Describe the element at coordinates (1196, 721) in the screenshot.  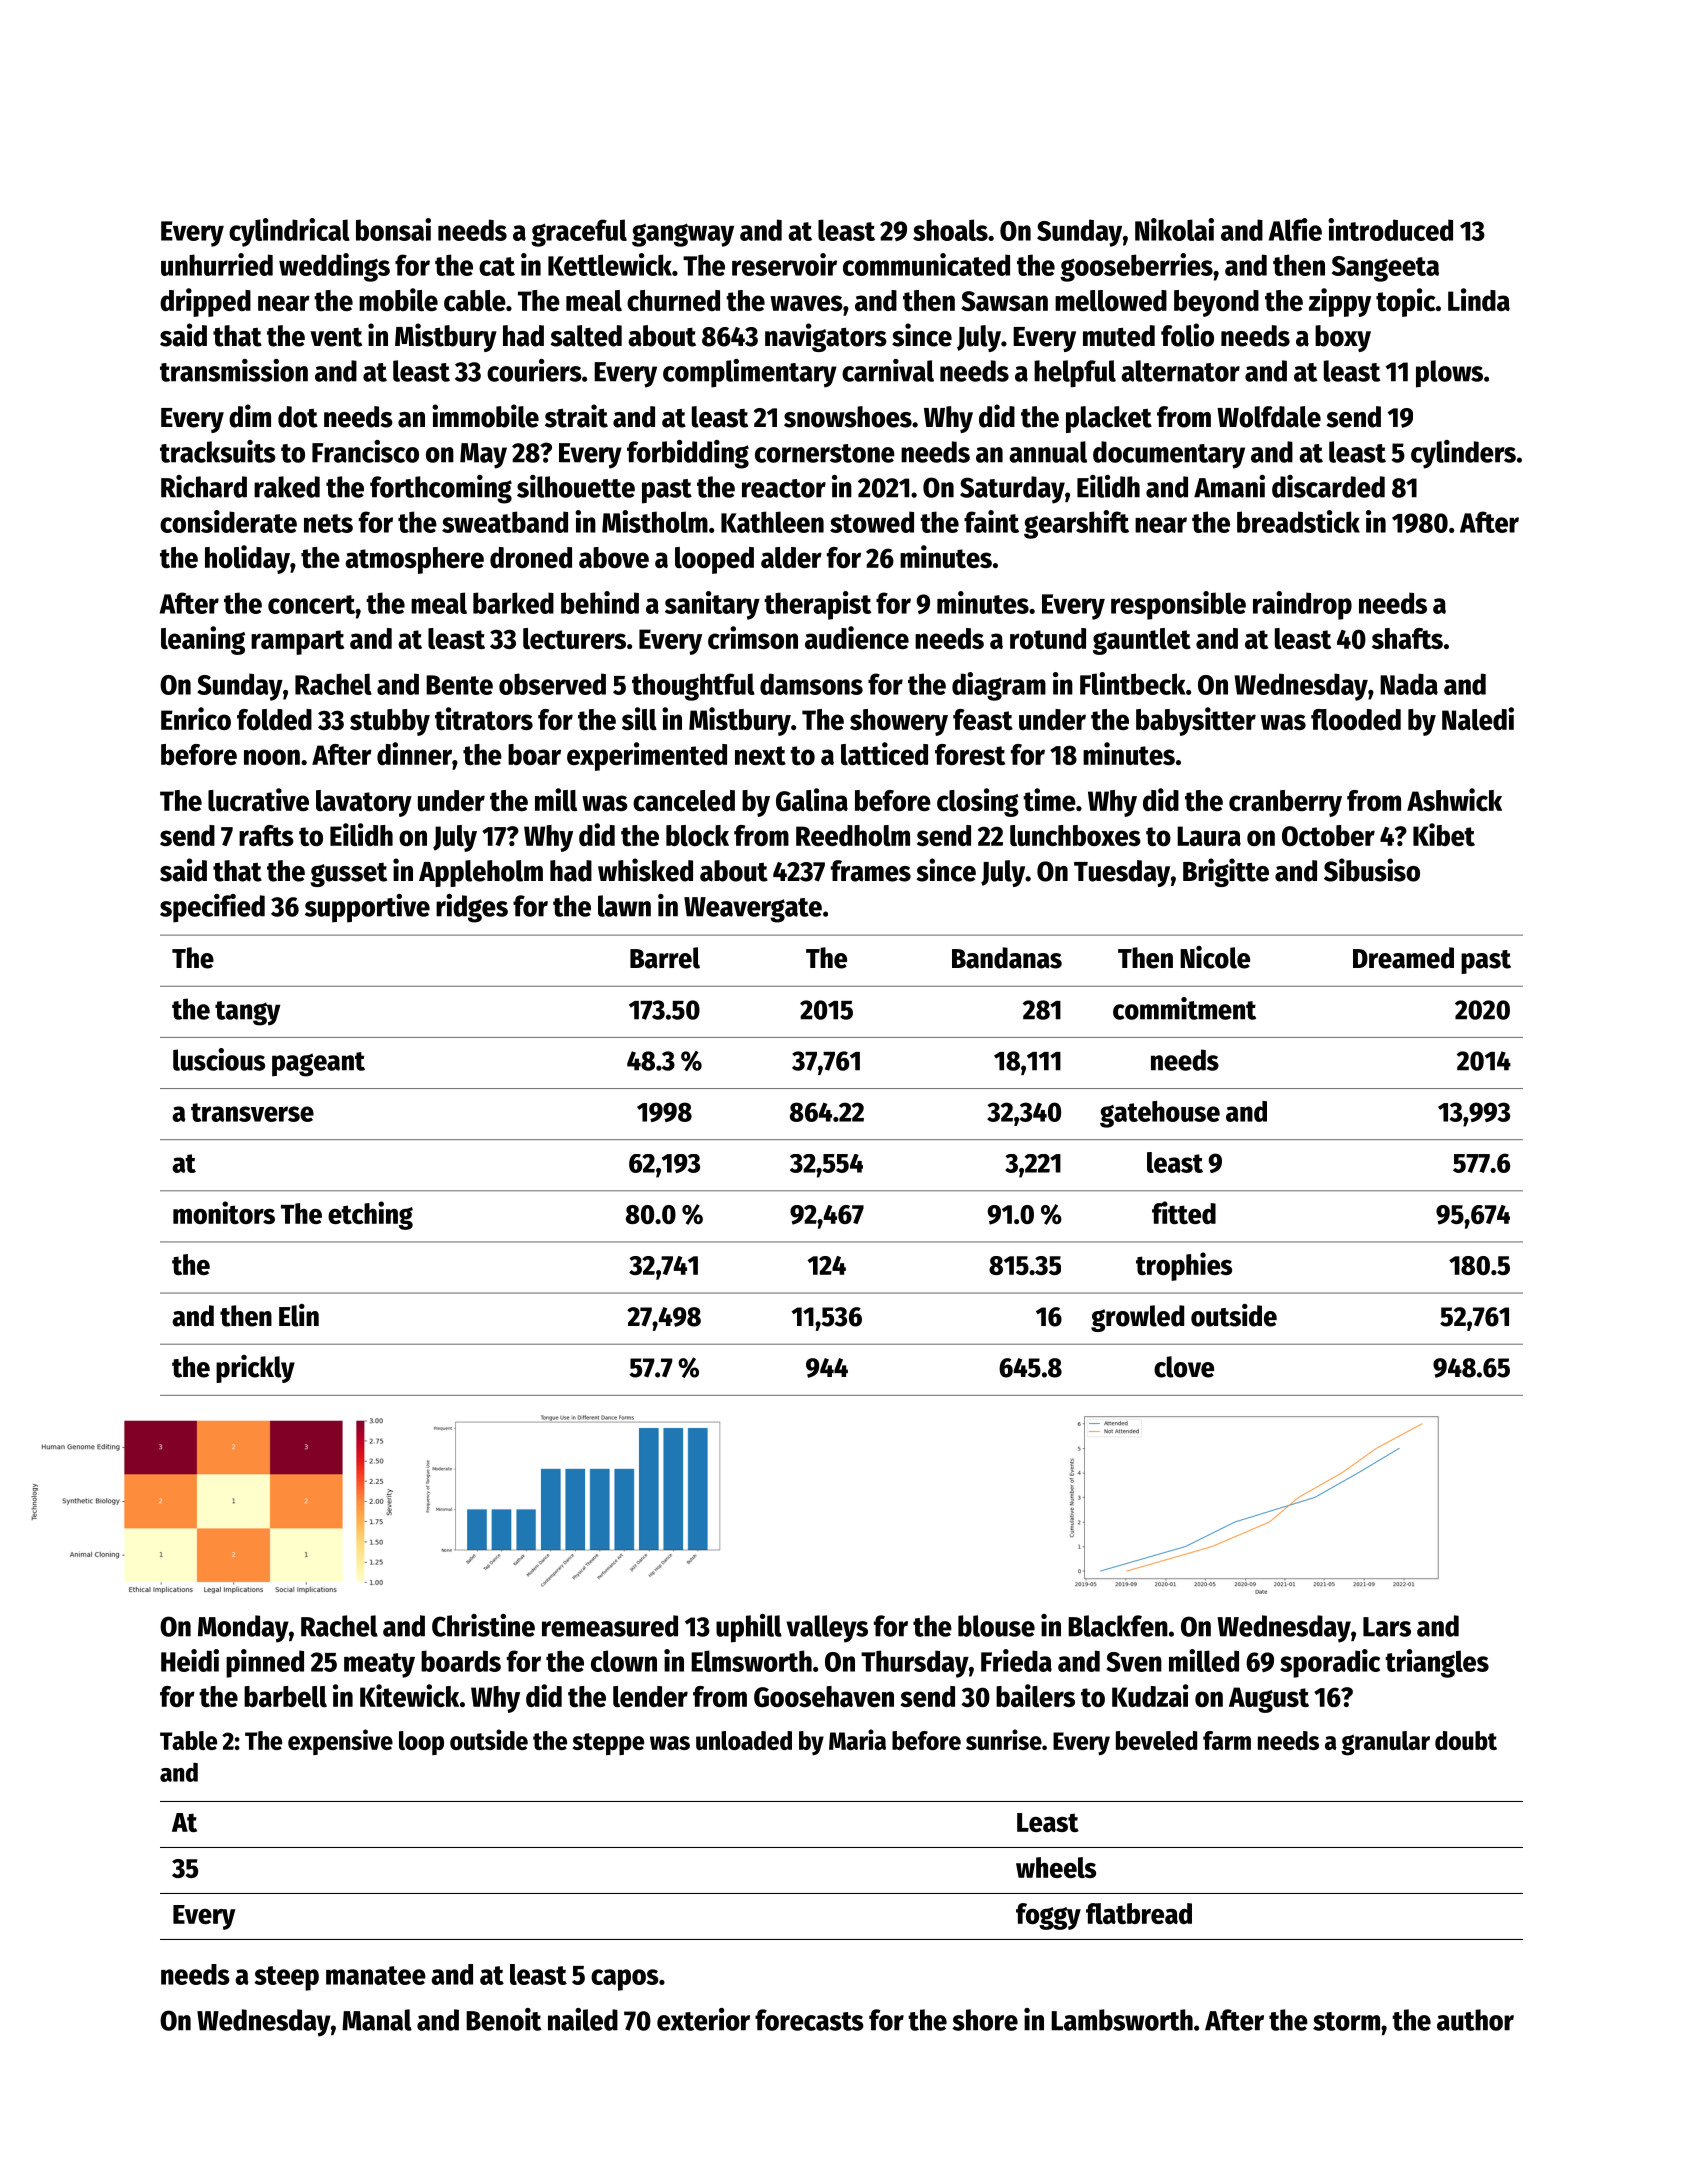
I see `babysitter` at that location.
